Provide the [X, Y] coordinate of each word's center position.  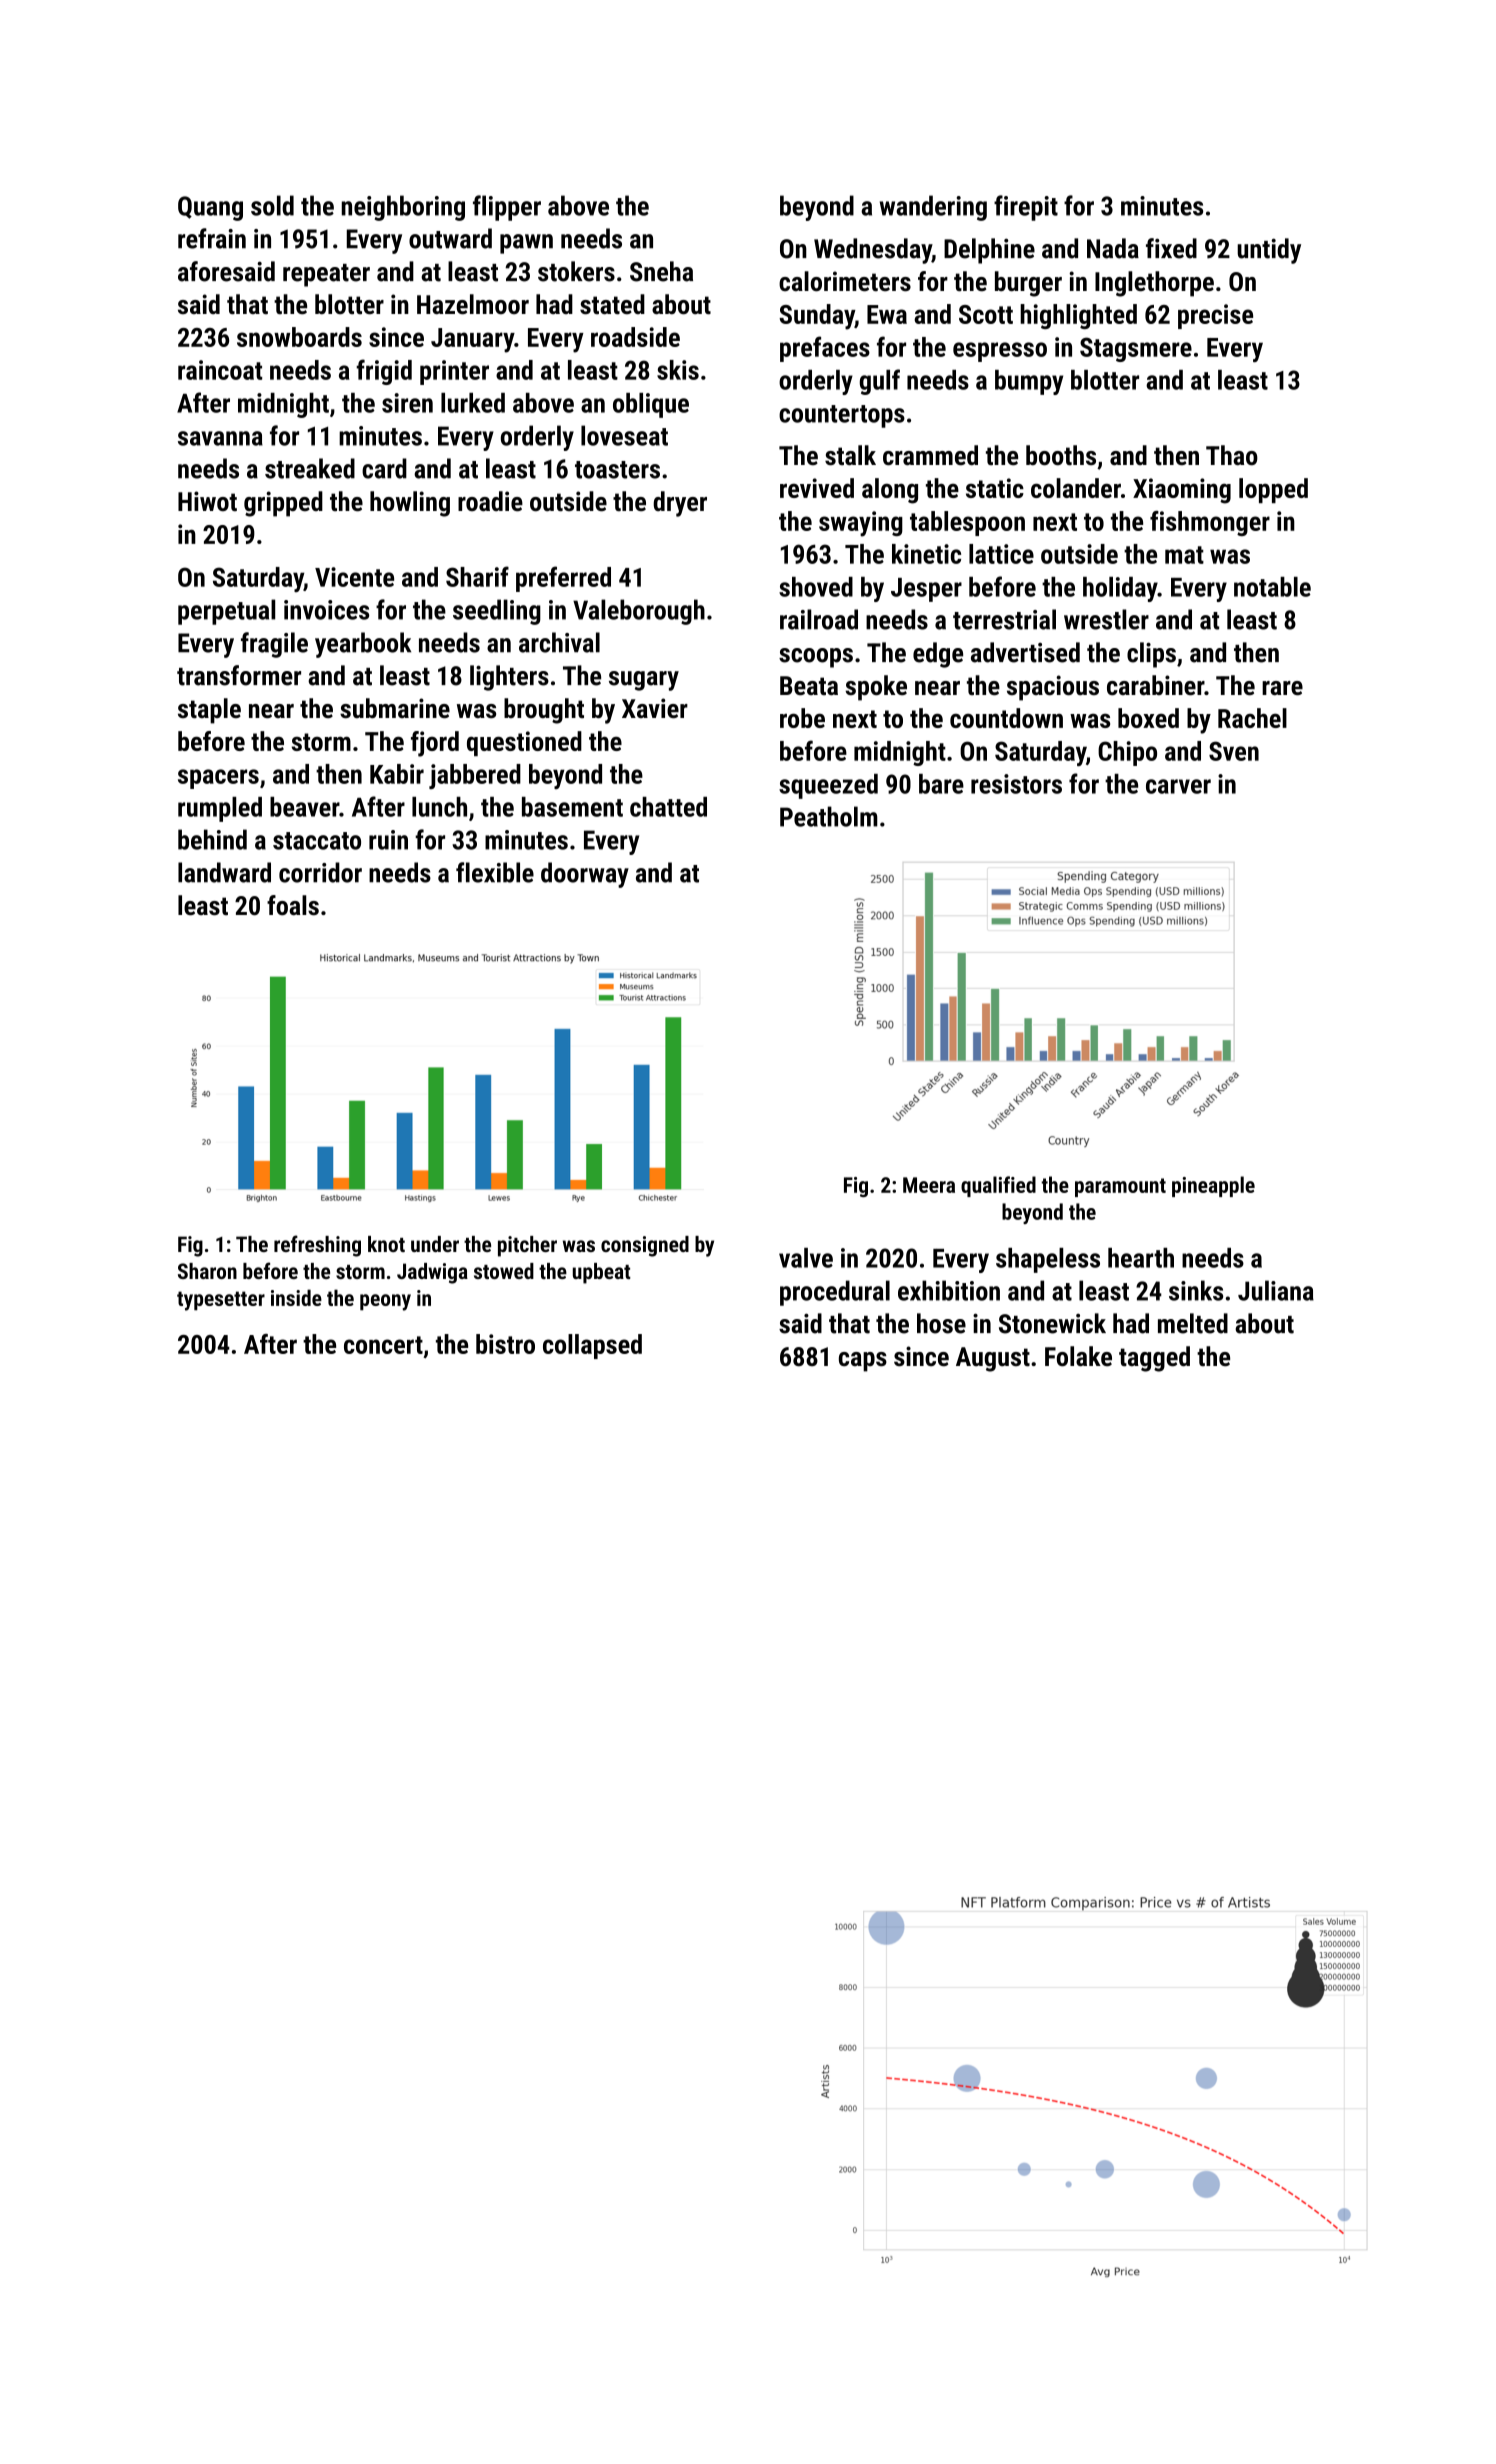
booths [1061, 455]
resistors [1016, 784]
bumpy [1029, 382]
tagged [1154, 1359]
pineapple [1213, 1186]
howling [410, 504]
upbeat [601, 1273]
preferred [563, 579]
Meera [929, 1185]
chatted [668, 807]
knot [386, 1244]
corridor [320, 872]
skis [678, 370]
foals [293, 905]
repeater [326, 275]
